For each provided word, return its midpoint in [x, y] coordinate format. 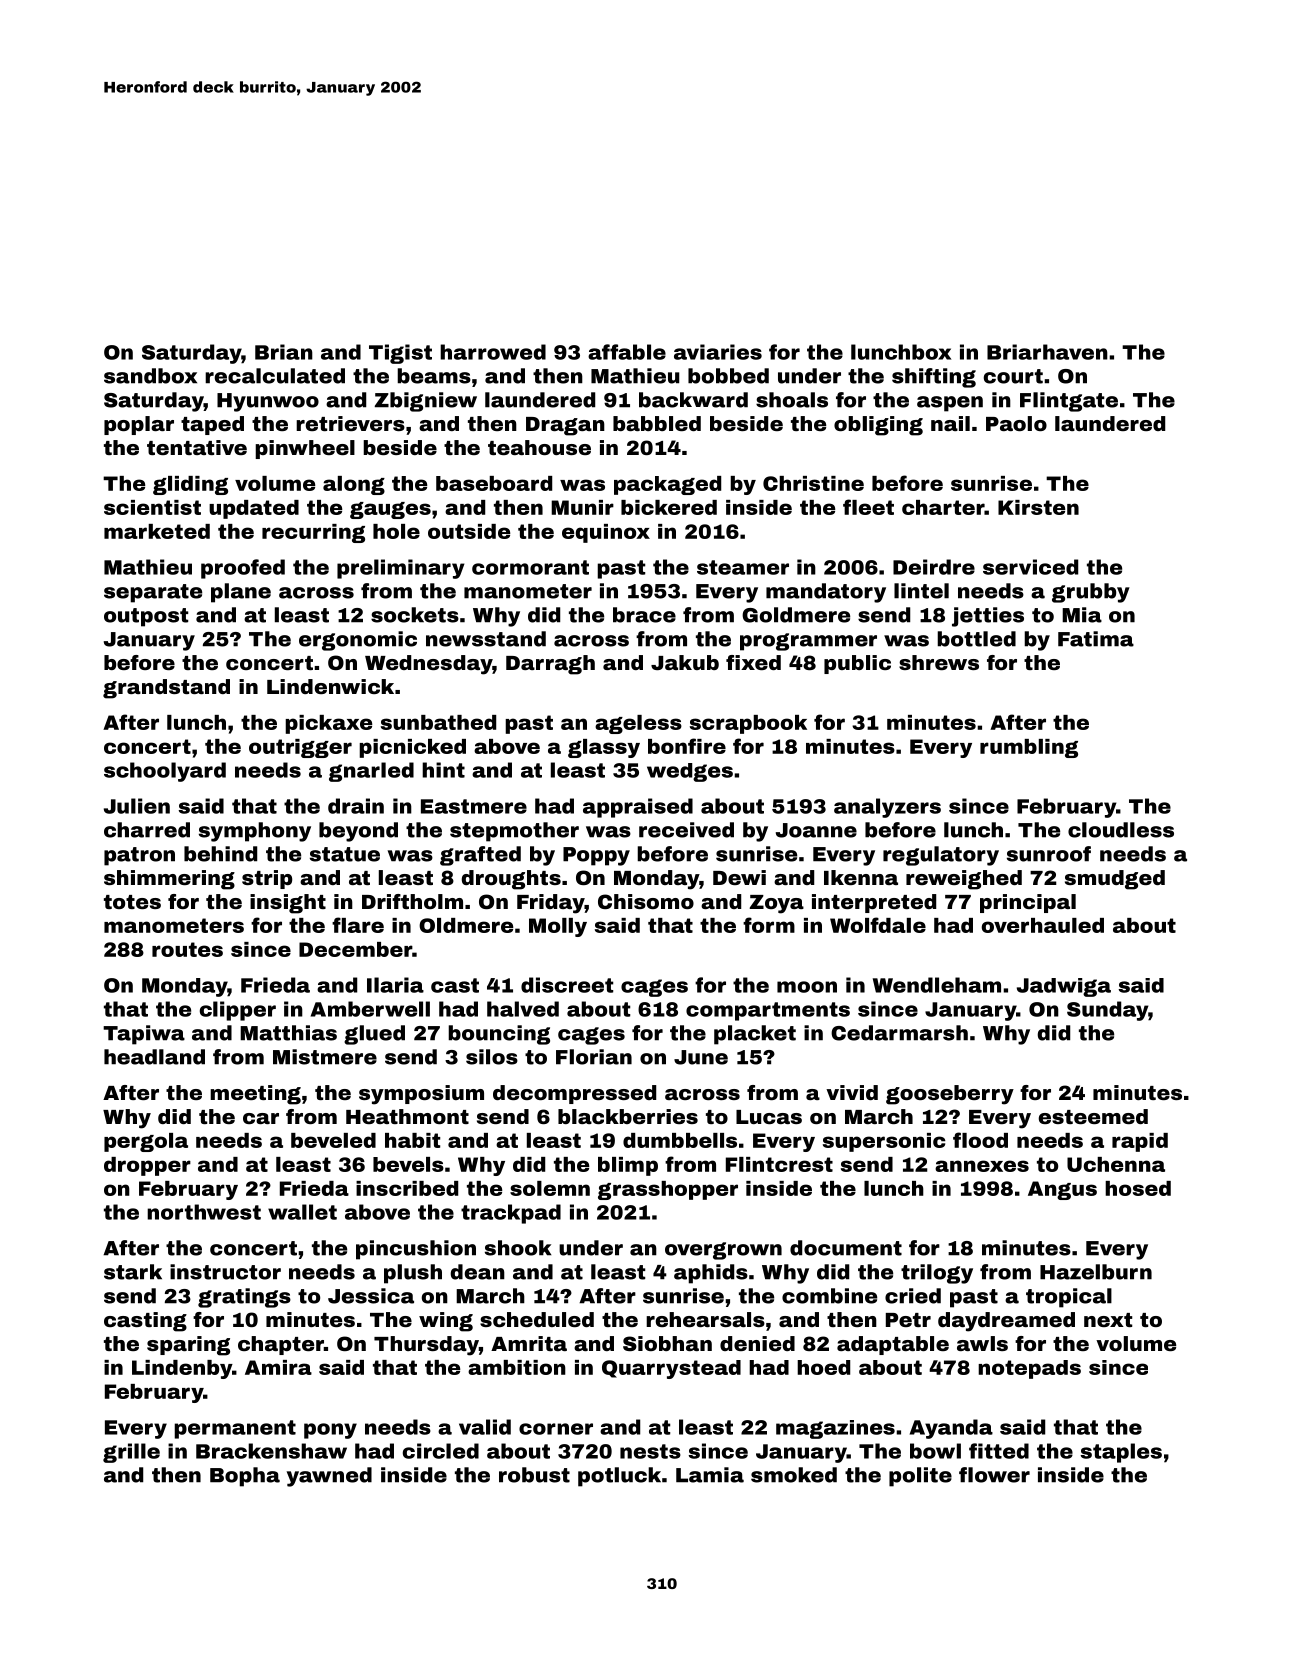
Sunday [1107, 1011]
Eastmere [474, 806]
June [701, 1057]
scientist [152, 507]
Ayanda [951, 1429]
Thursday [426, 1346]
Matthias [288, 1033]
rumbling [1029, 748]
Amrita [529, 1343]
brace [644, 615]
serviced [1030, 567]
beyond [358, 832]
